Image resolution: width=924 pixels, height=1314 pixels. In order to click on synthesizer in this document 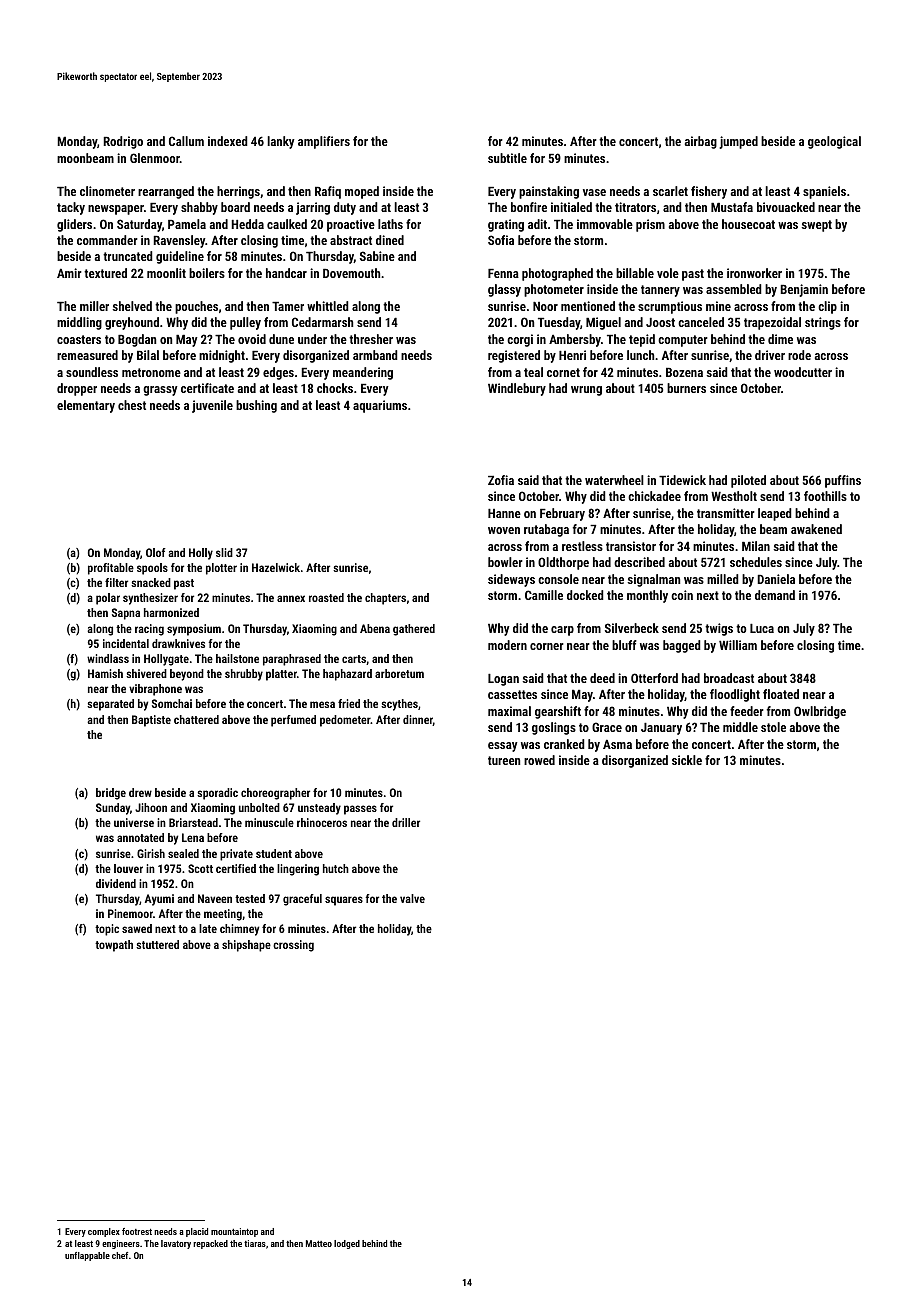, I will do `click(150, 599)`.
